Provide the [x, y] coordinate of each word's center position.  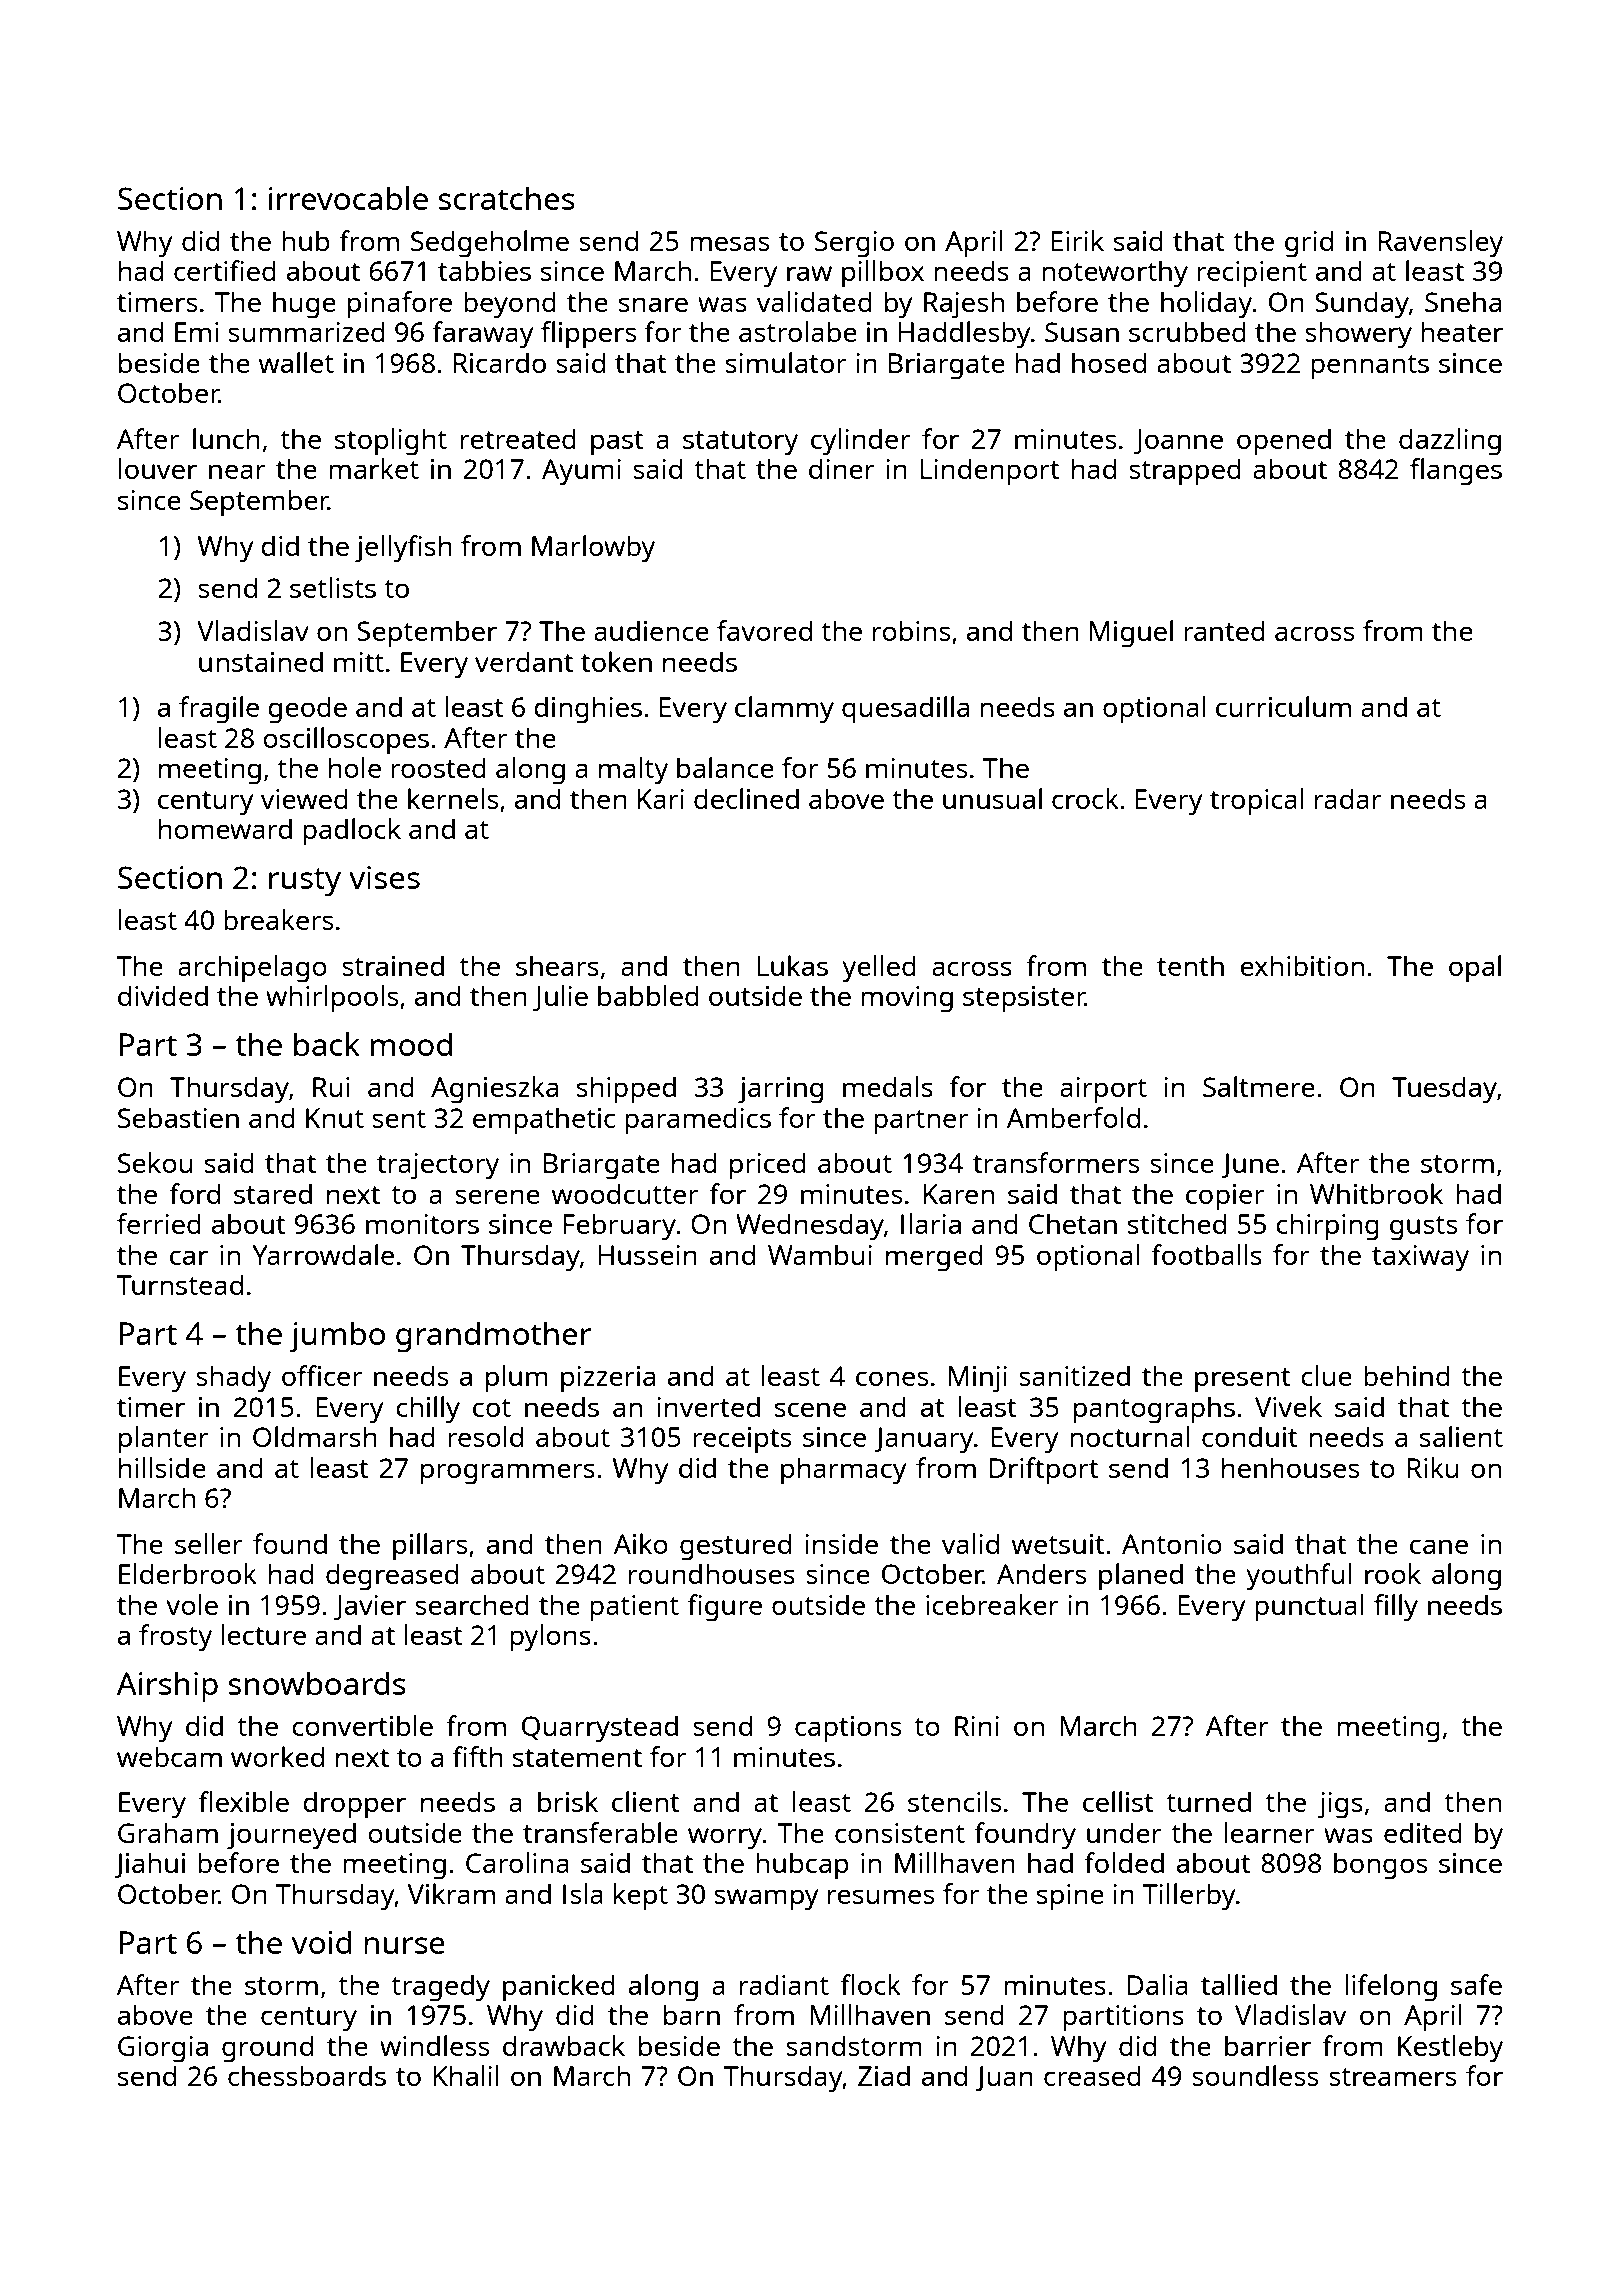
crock [1085, 798]
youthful [1298, 1577]
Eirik [1077, 240]
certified [225, 270]
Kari [661, 799]
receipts [742, 1440]
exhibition [1302, 965]
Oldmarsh [315, 1436]
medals [888, 1086]
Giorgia [163, 2049]
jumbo [337, 1337]
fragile [219, 710]
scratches [507, 198]
